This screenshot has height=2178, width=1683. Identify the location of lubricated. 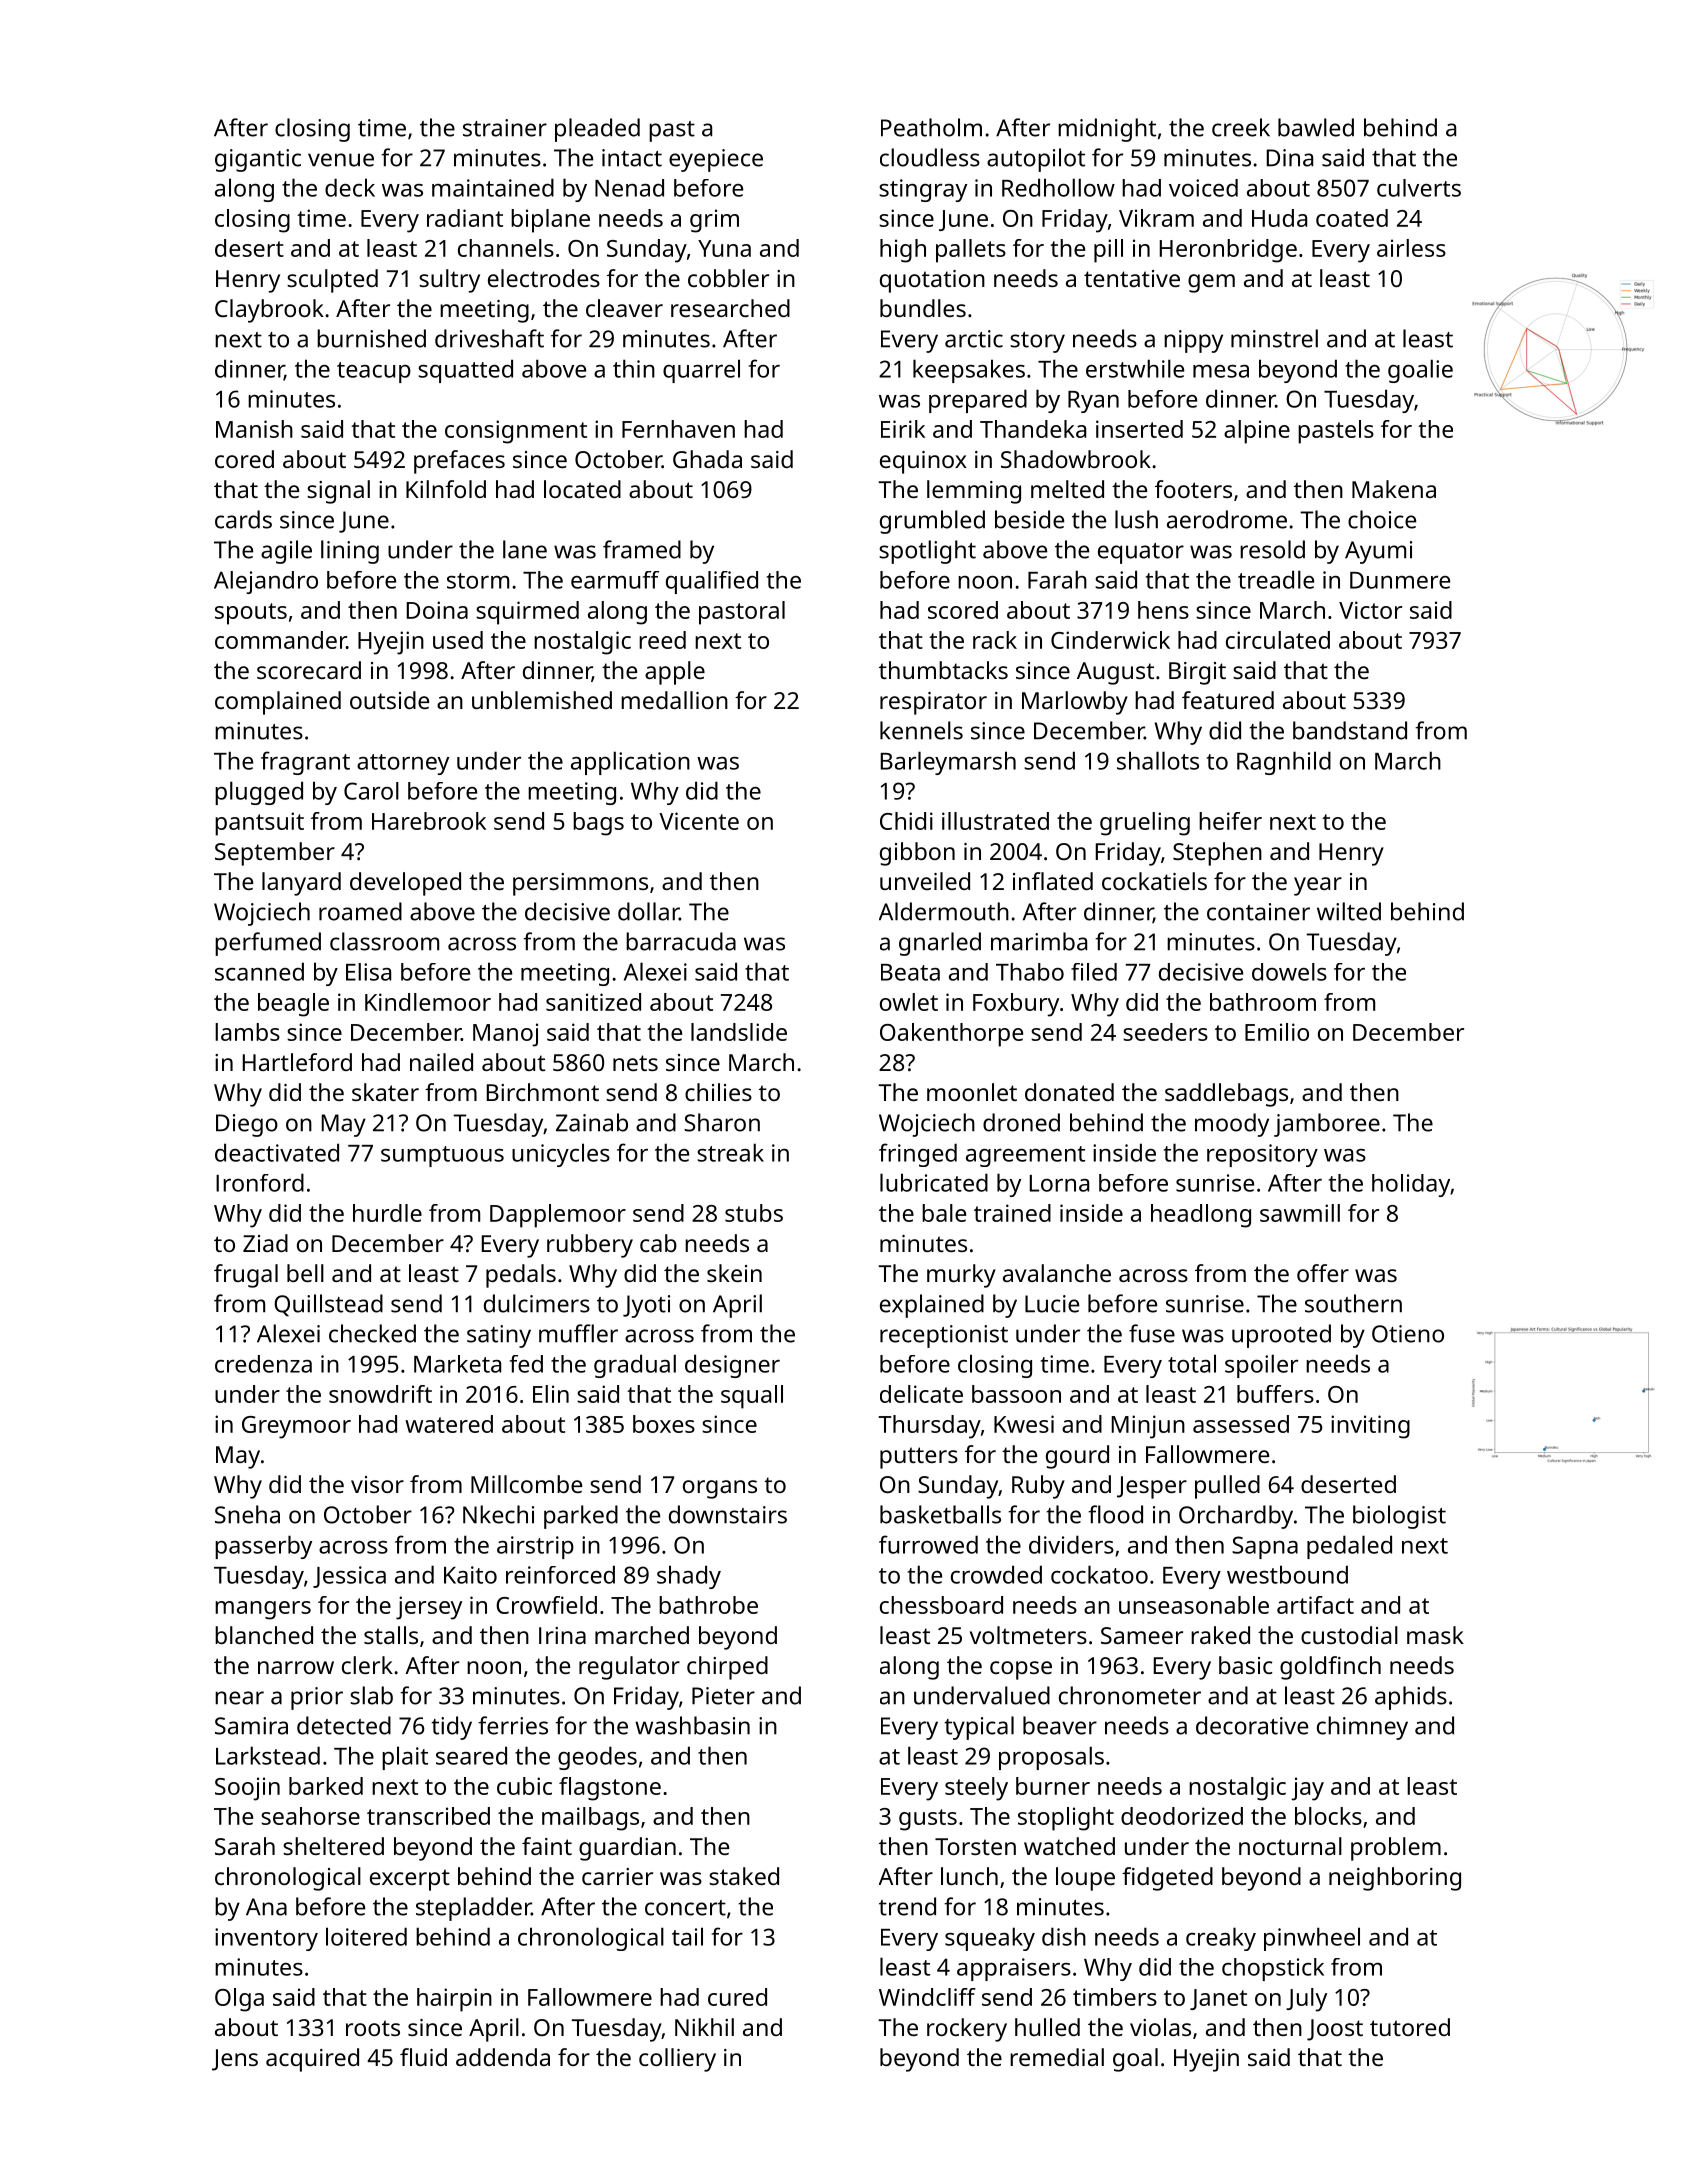
(934, 1182).
